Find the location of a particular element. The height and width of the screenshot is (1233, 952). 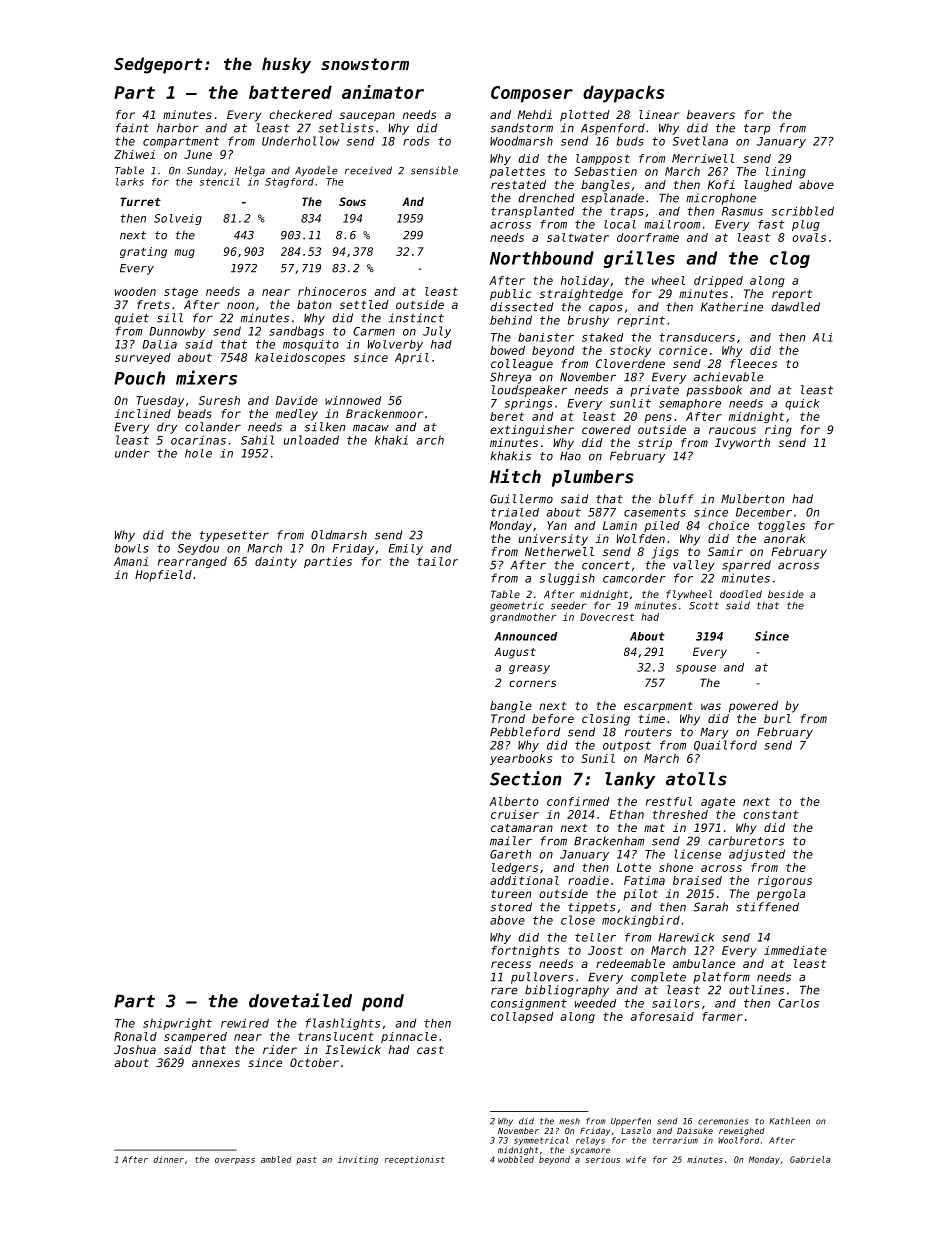

receptionist is located at coordinates (415, 1160).
